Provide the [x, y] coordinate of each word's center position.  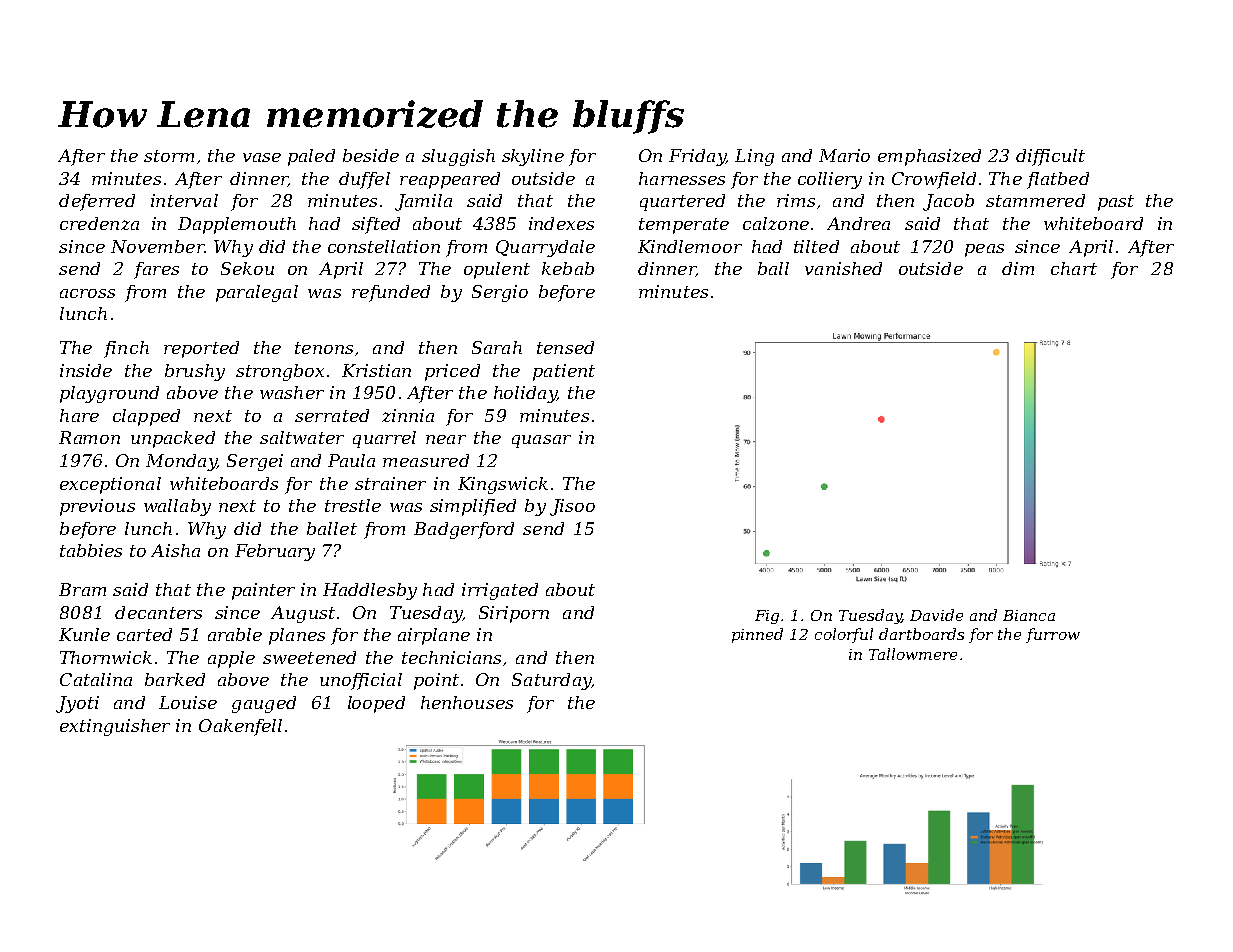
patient [564, 372]
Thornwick [106, 657]
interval [184, 200]
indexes [561, 223]
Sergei [255, 462]
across [87, 293]
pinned [757, 635]
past [1116, 203]
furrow [1053, 635]
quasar [541, 441]
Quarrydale [545, 248]
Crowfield [934, 180]
